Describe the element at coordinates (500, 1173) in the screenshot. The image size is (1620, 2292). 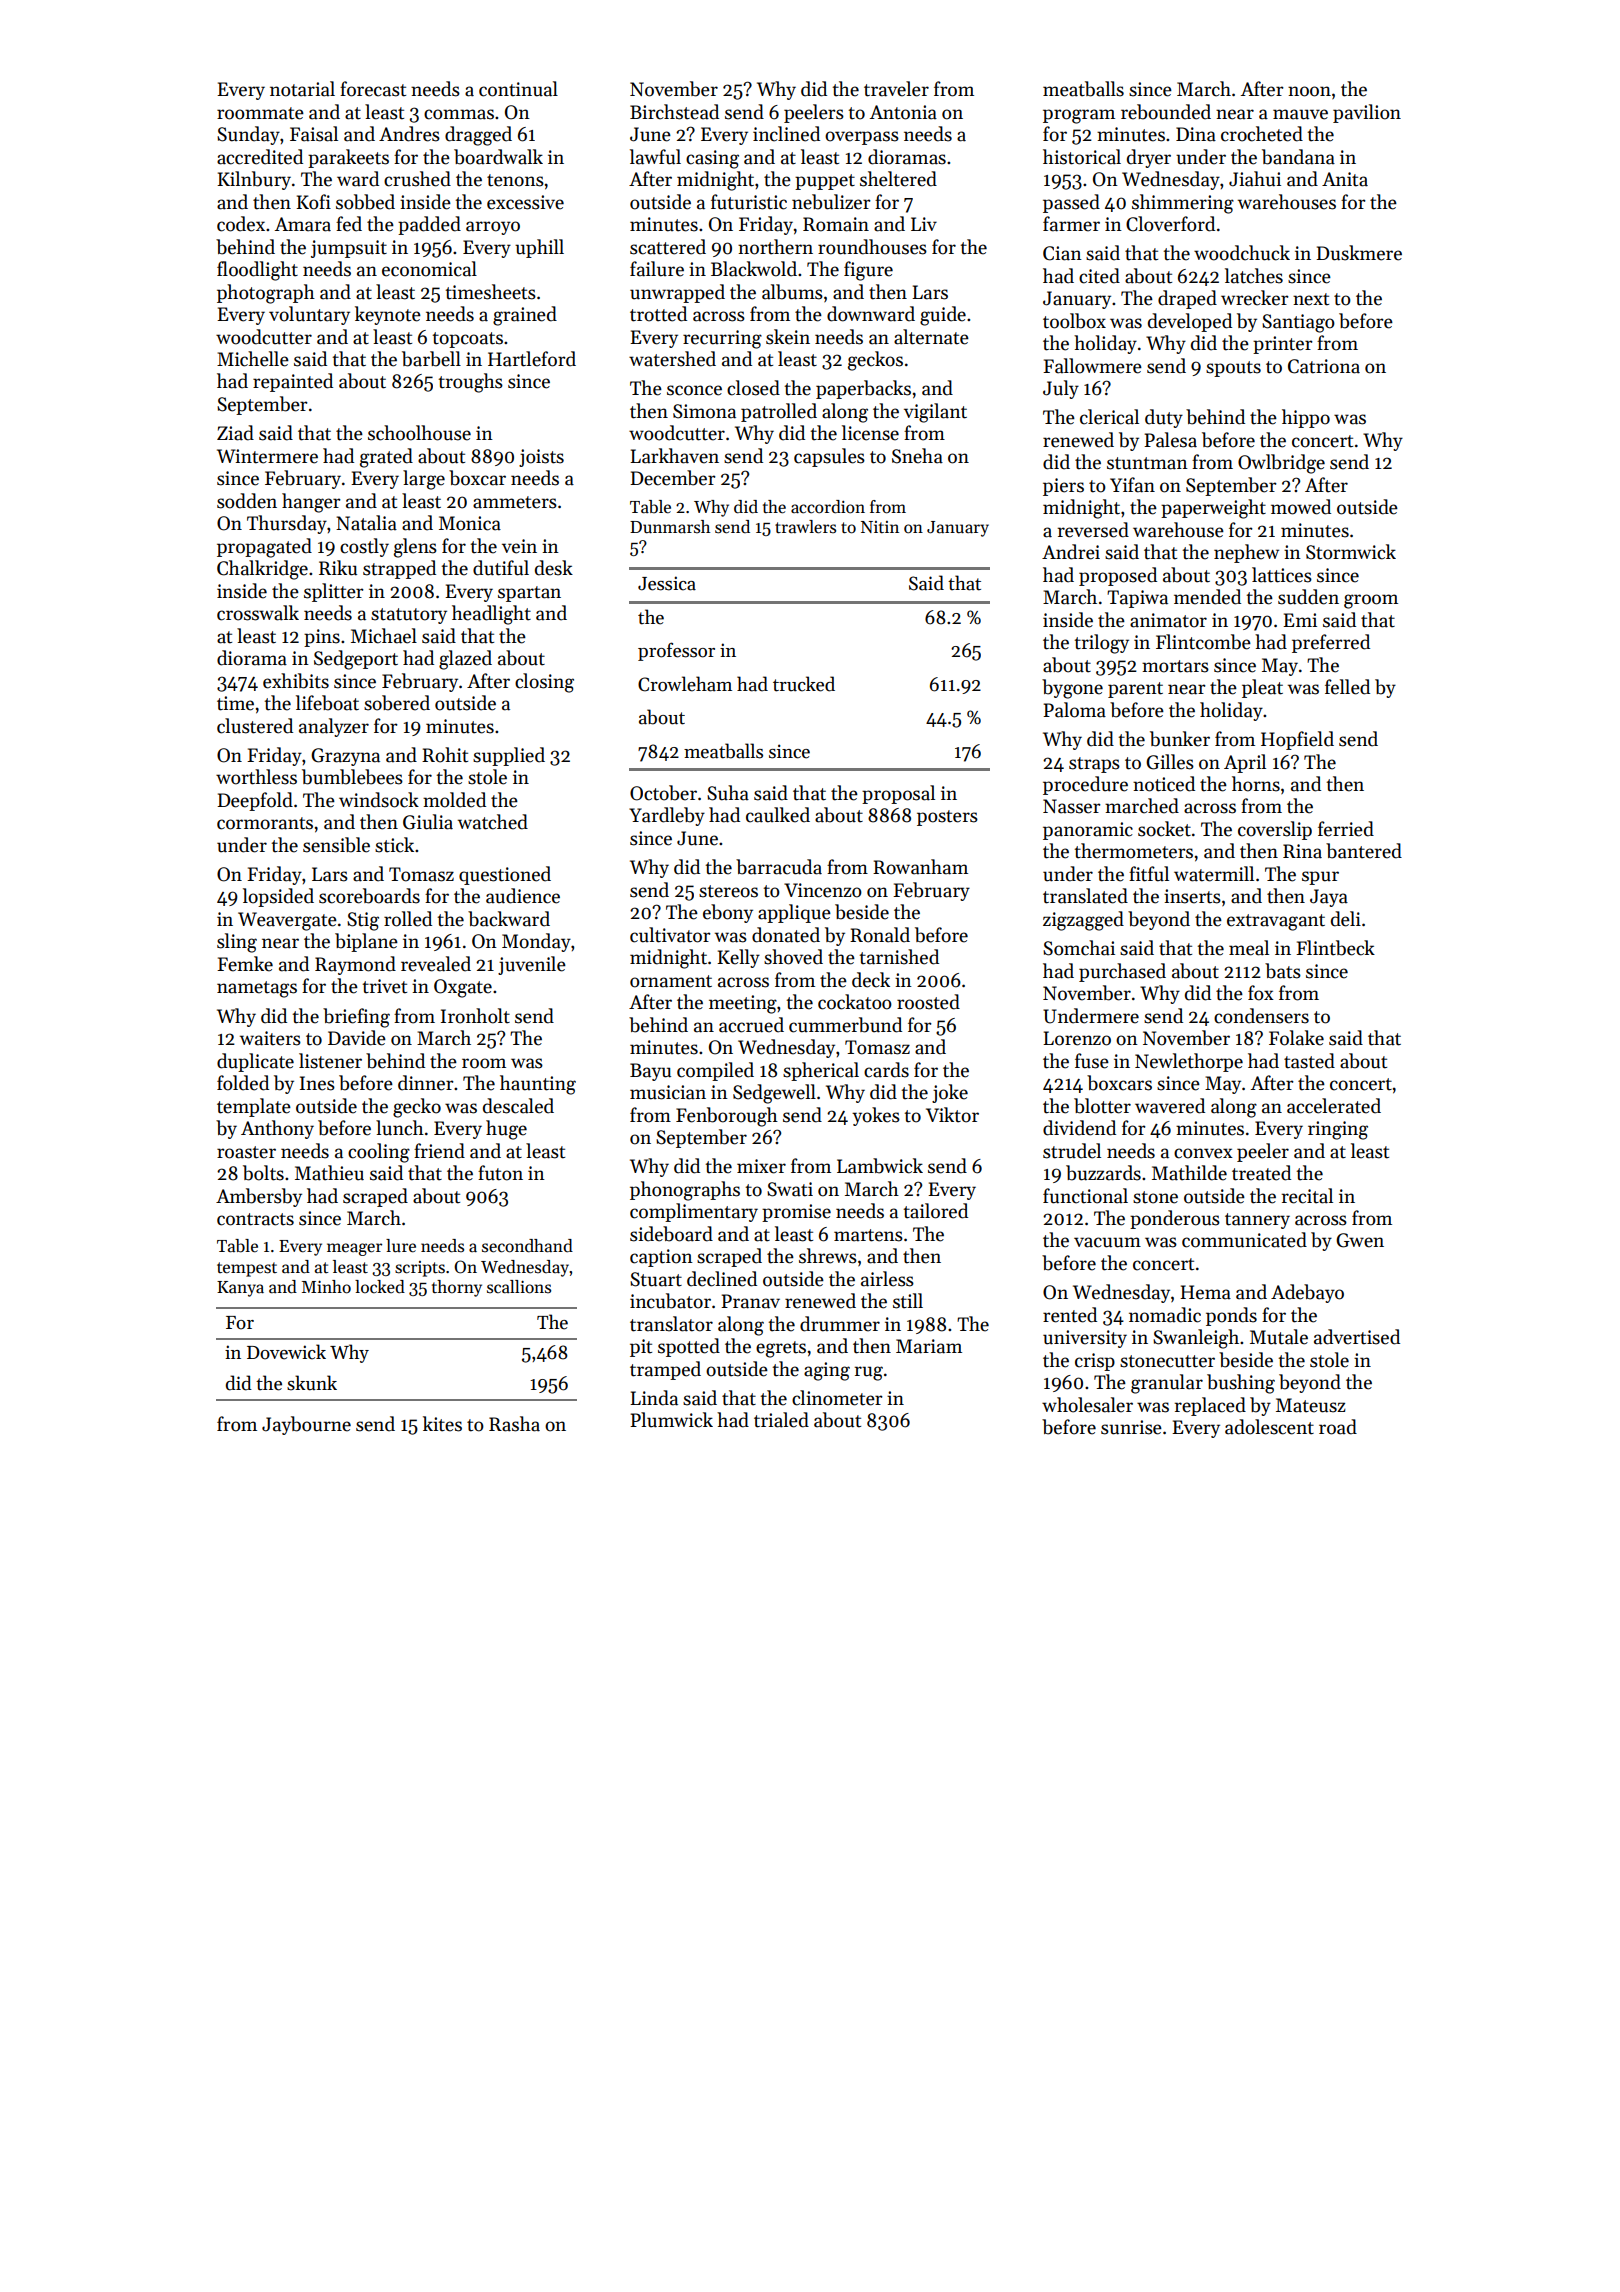
I see `futon` at that location.
